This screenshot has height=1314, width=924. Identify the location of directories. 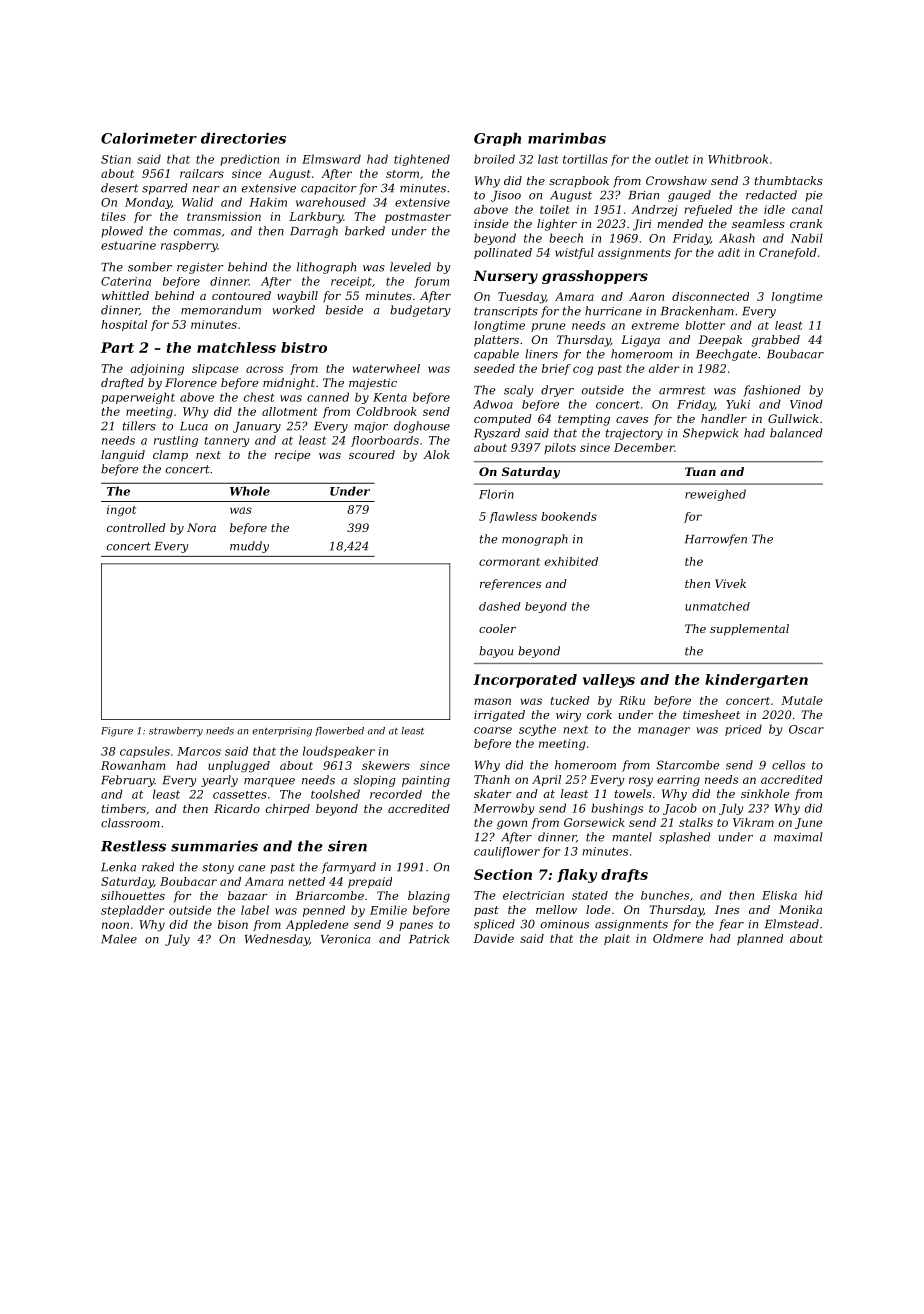
(243, 138).
